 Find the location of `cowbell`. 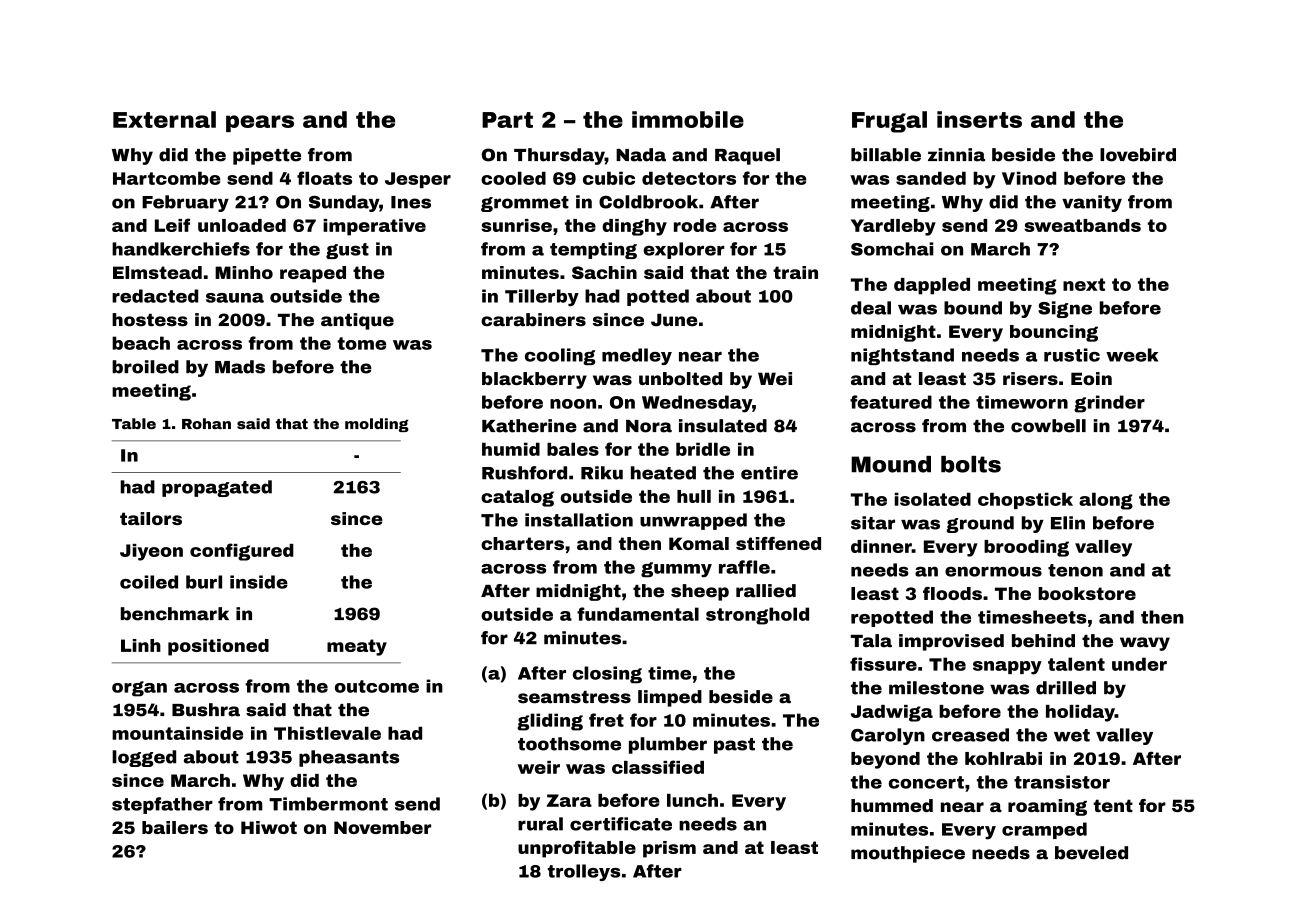

cowbell is located at coordinates (1048, 426).
